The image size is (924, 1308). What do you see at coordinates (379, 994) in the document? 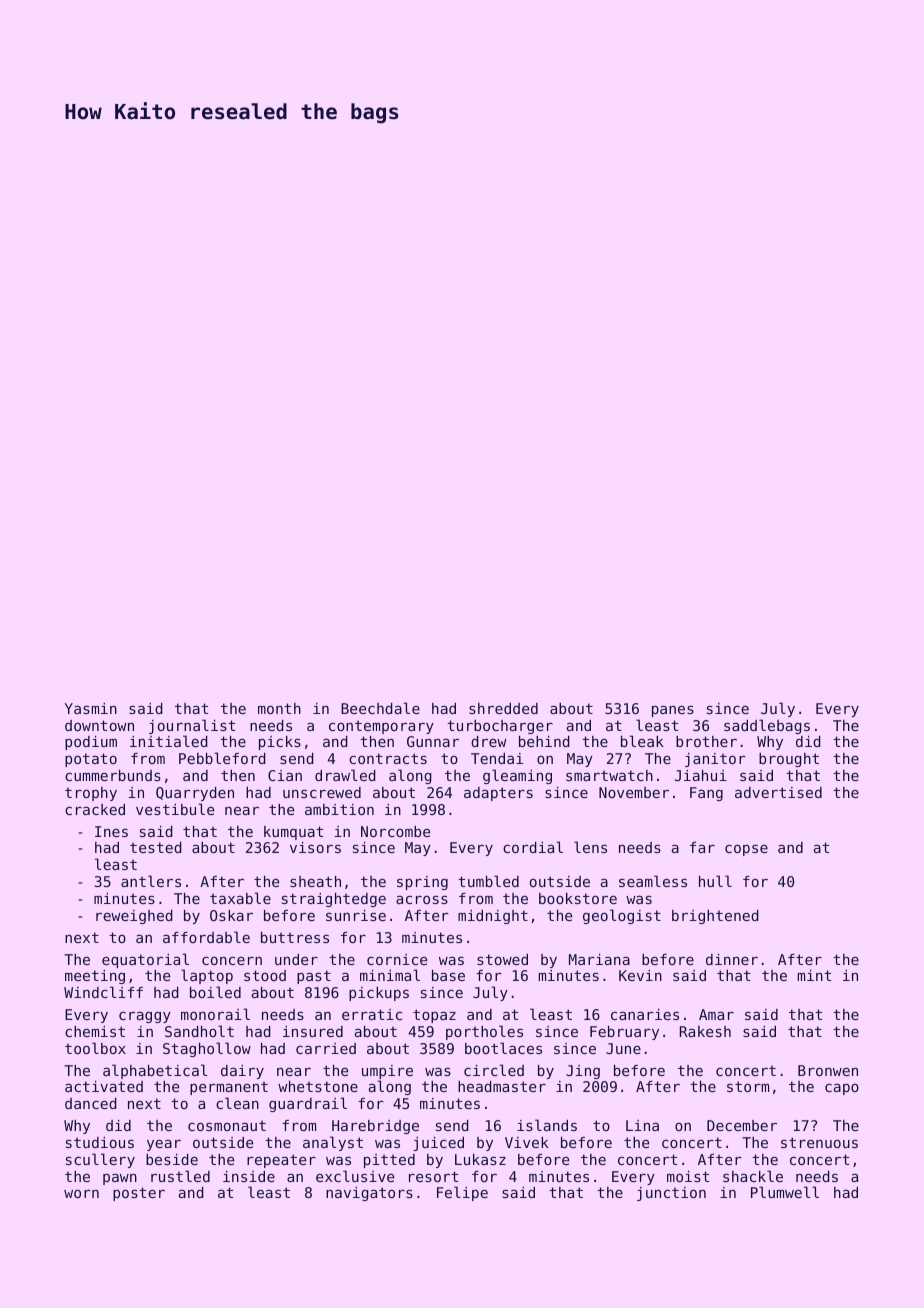
I see `pickups` at bounding box center [379, 994].
